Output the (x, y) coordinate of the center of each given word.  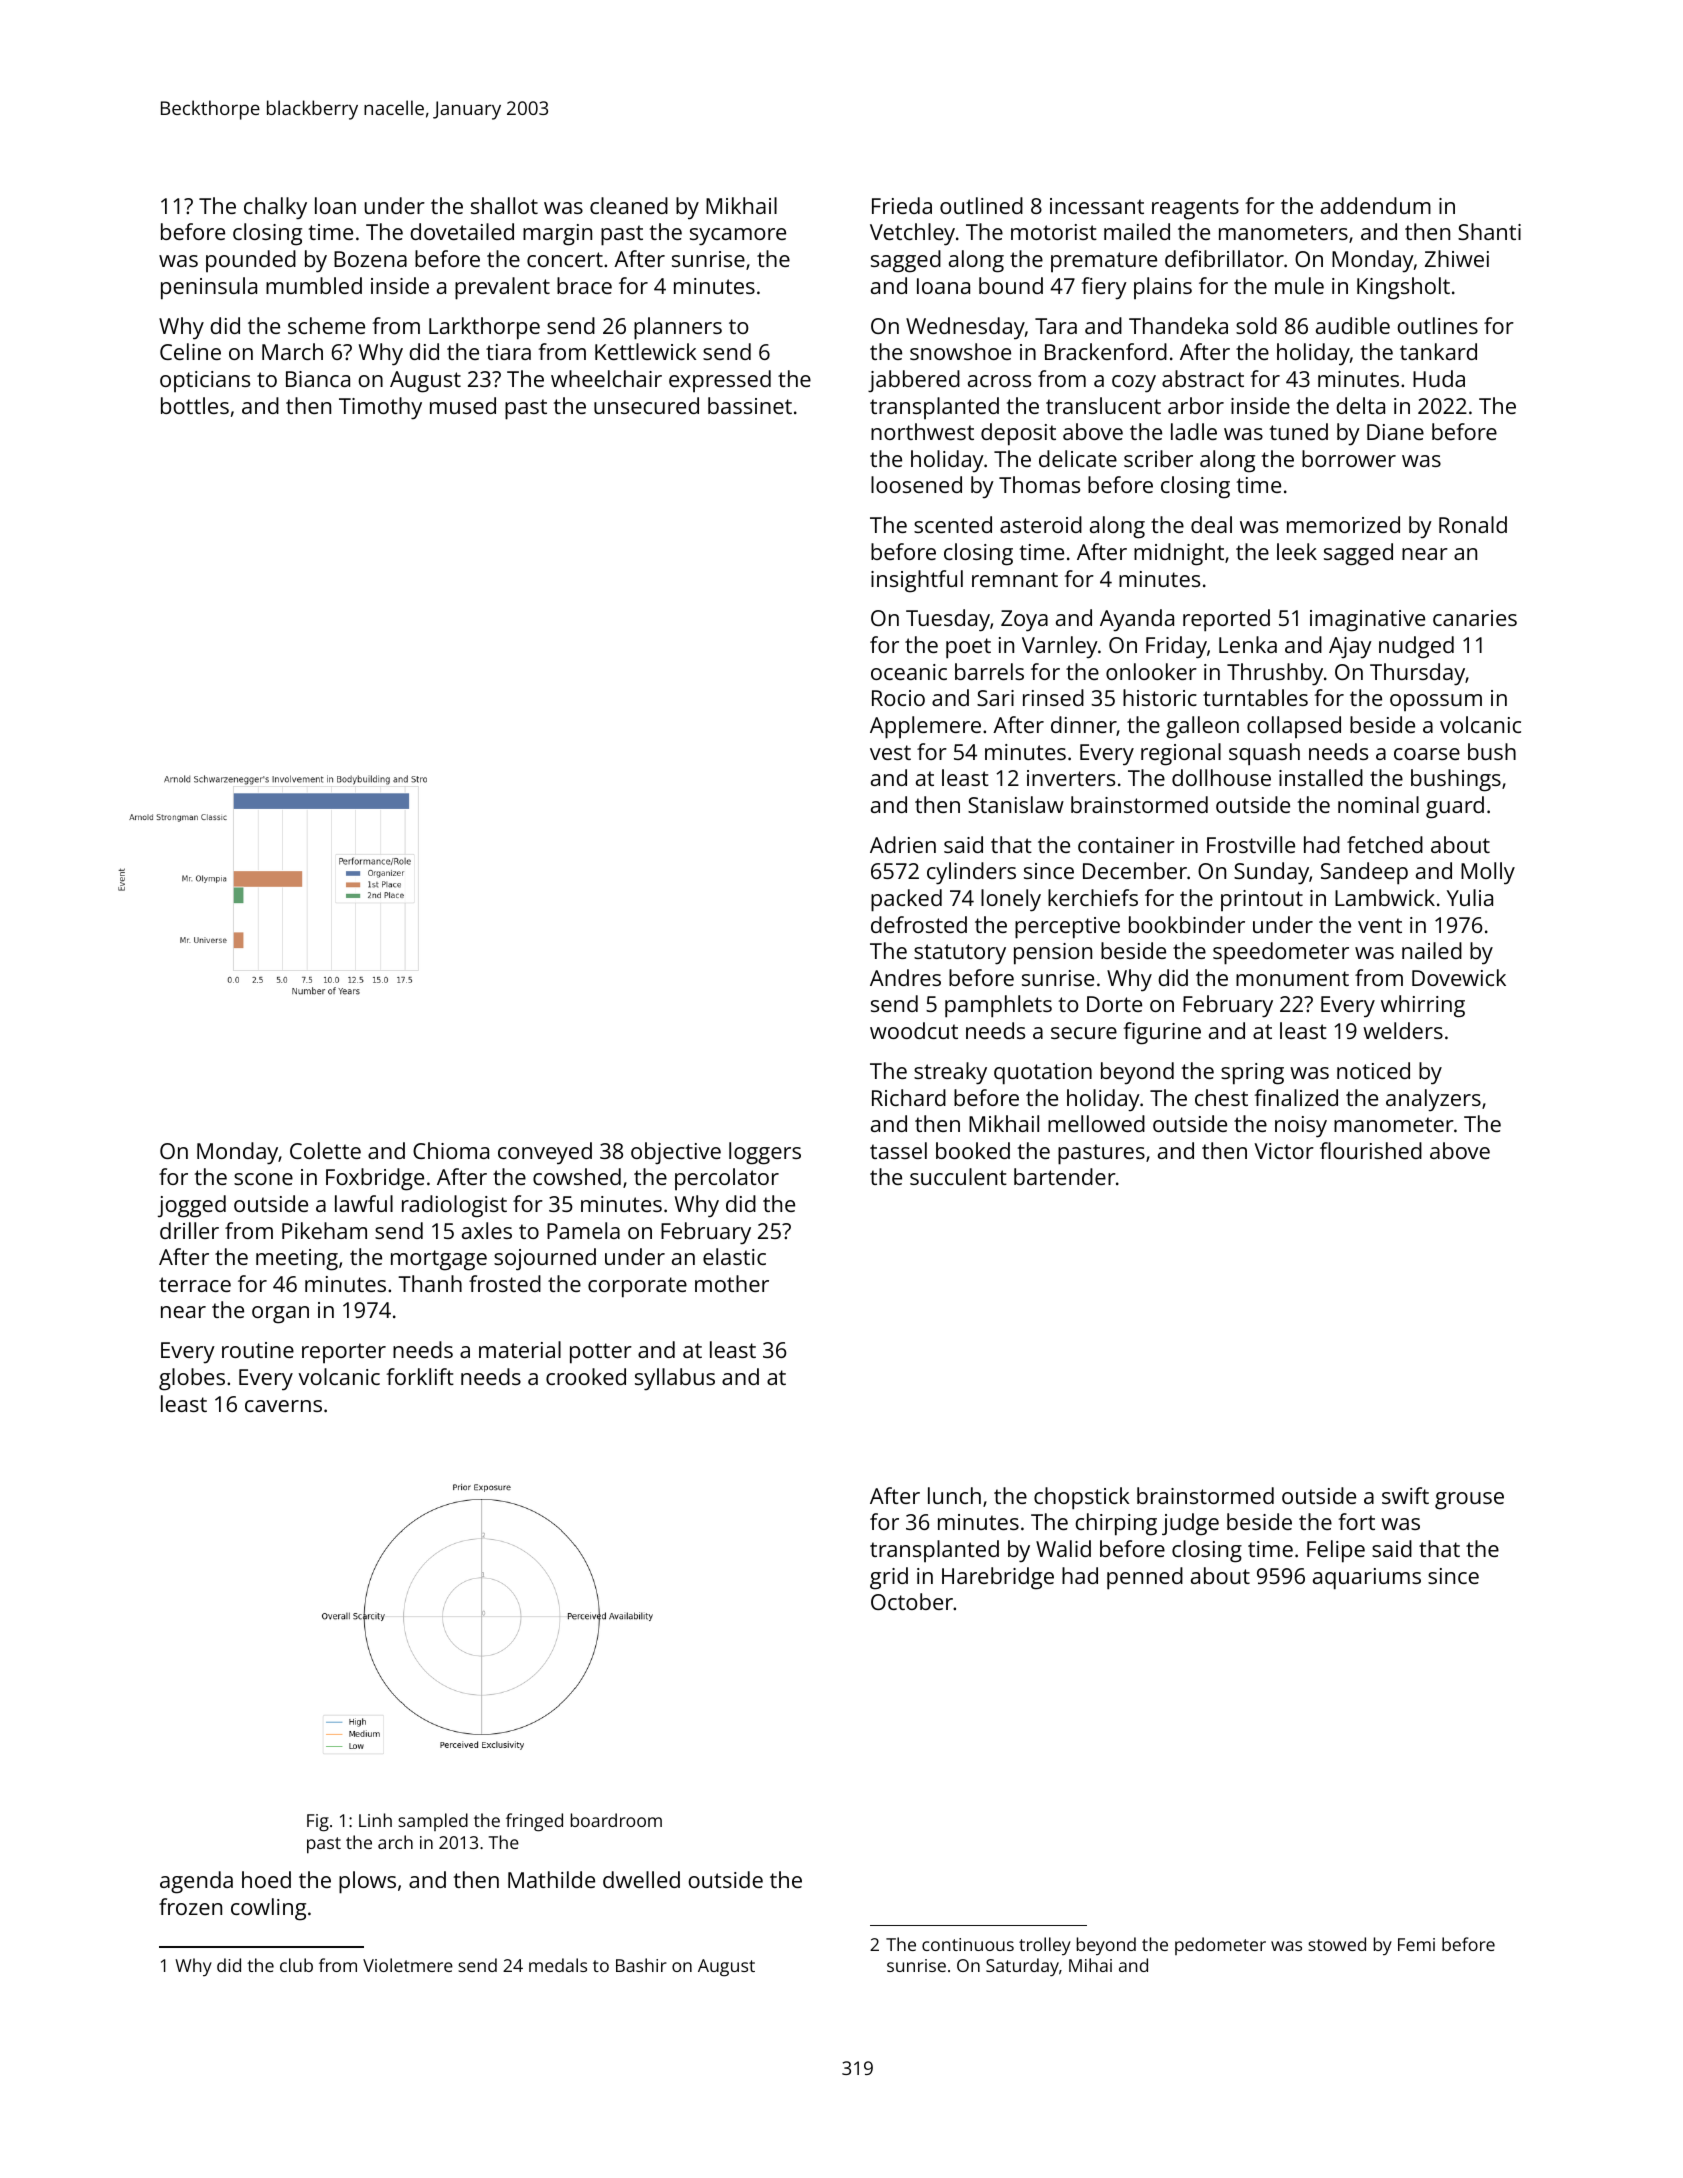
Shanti (1489, 231)
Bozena (370, 259)
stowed (1337, 1944)
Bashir (641, 1965)
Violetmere (408, 1965)
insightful (917, 581)
